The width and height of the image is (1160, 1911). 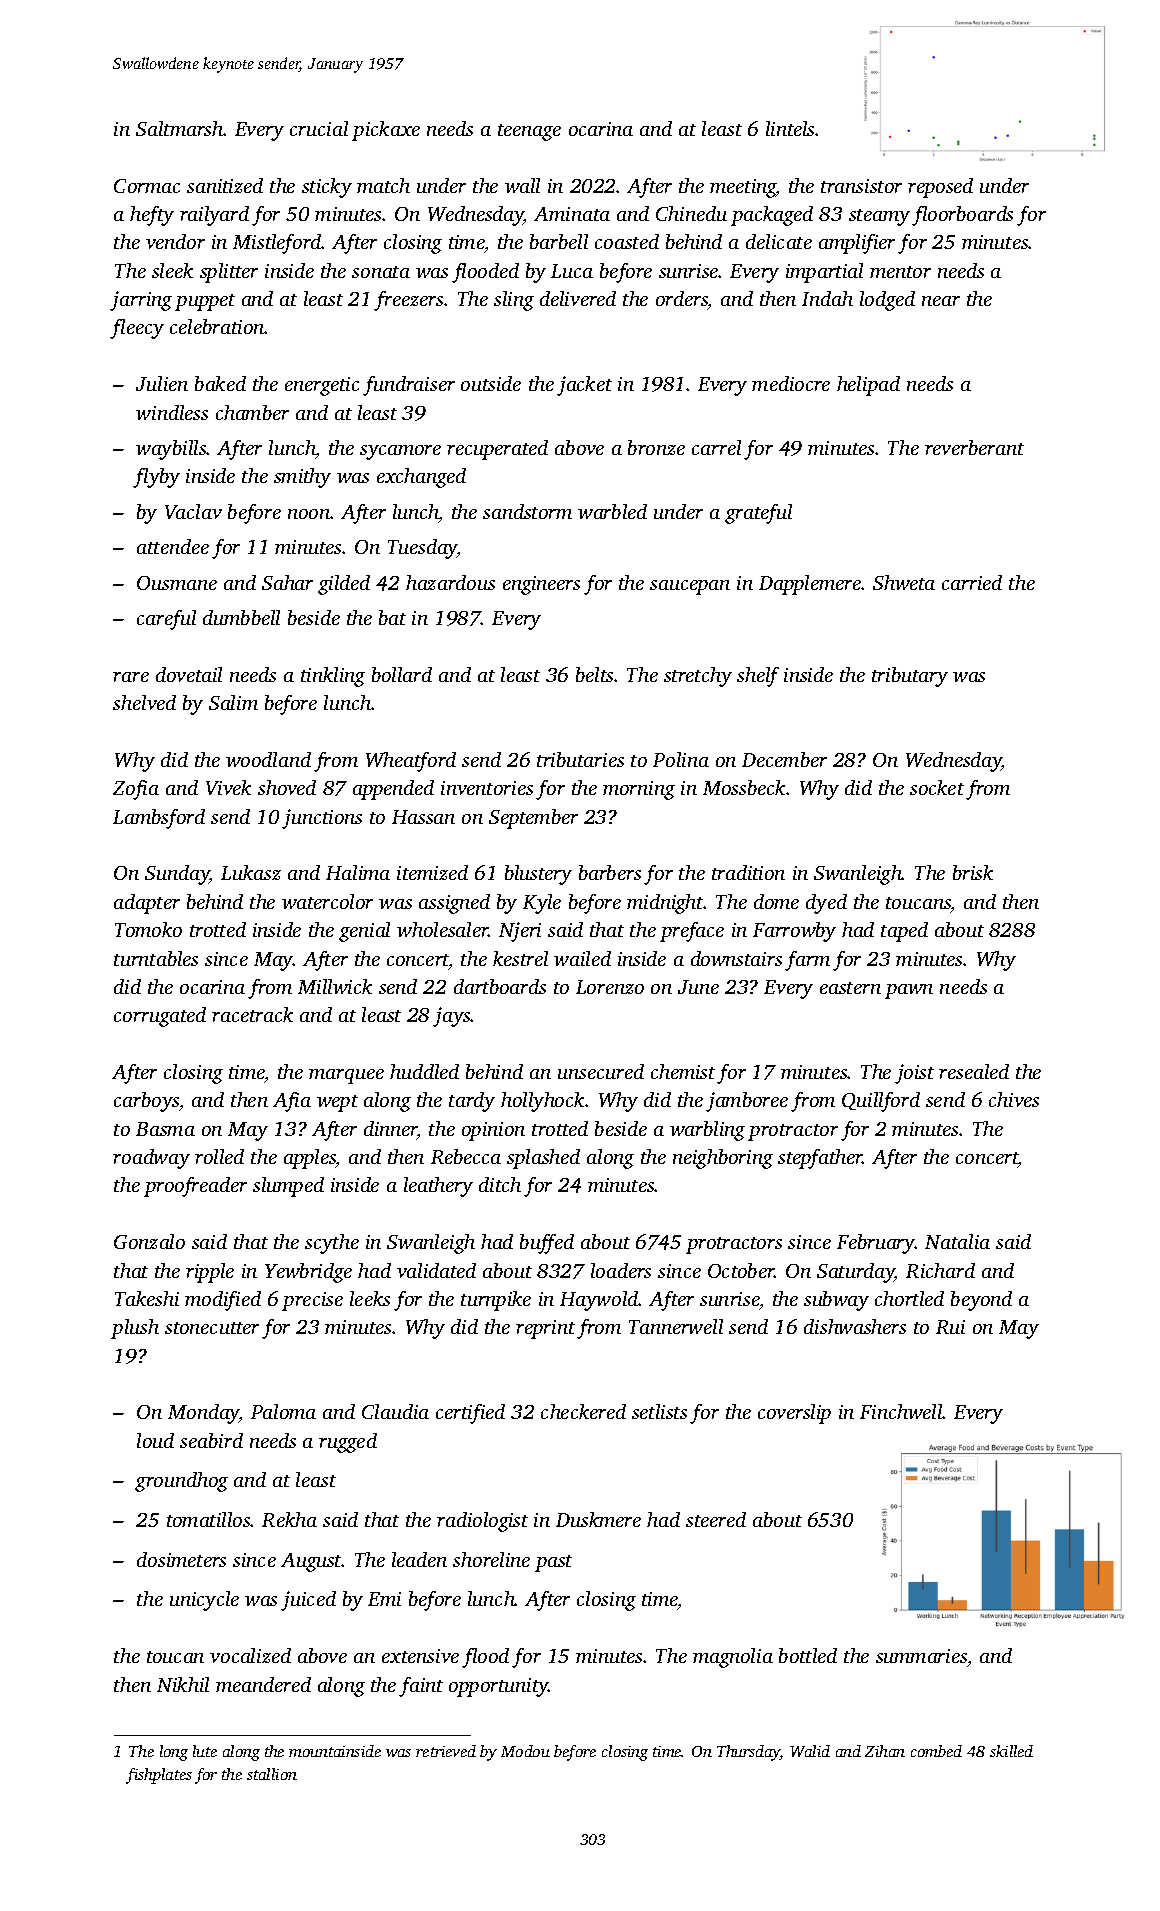 What do you see at coordinates (205, 1751) in the image?
I see `lute` at bounding box center [205, 1751].
